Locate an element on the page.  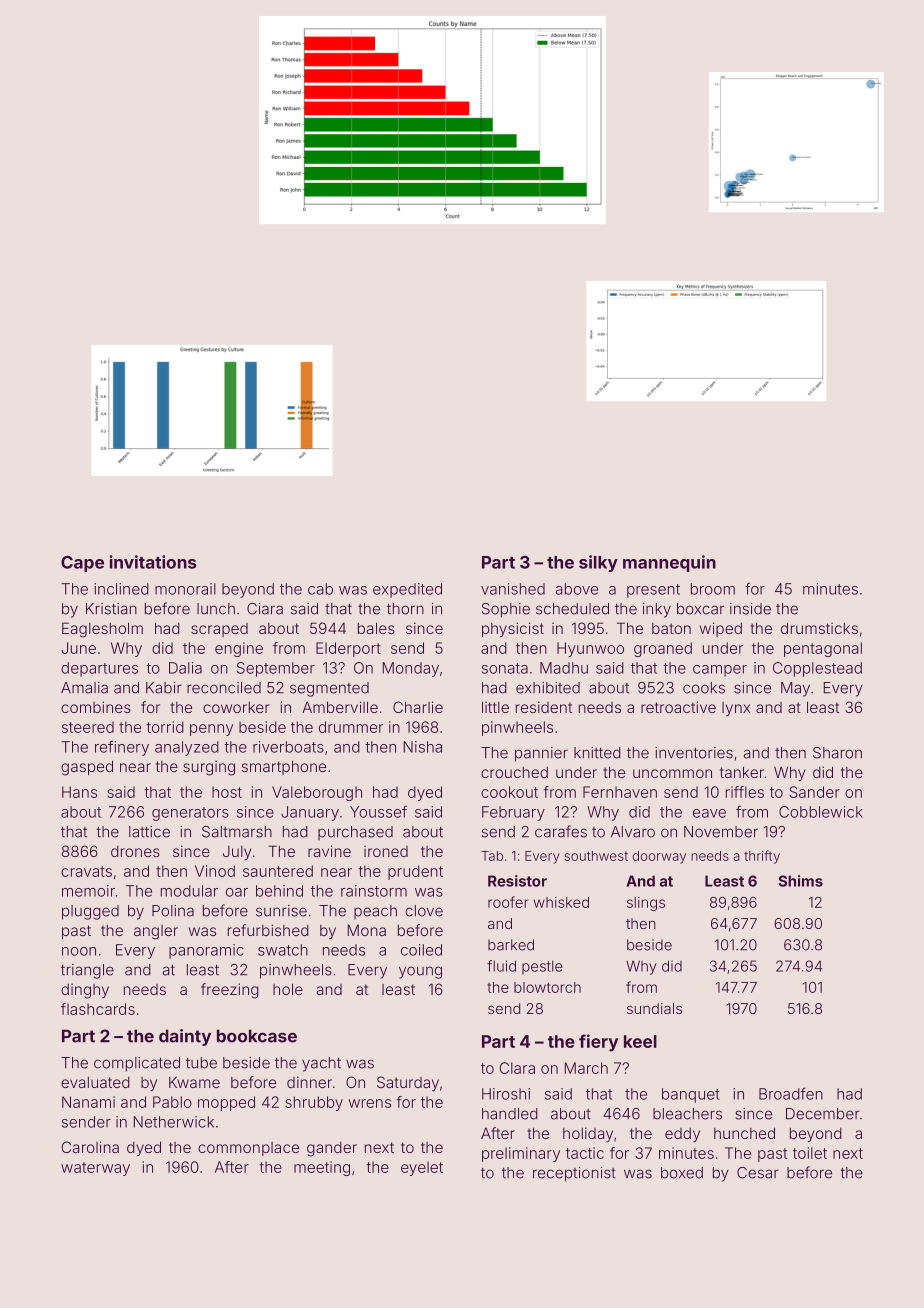
meeting is located at coordinates (322, 1168).
